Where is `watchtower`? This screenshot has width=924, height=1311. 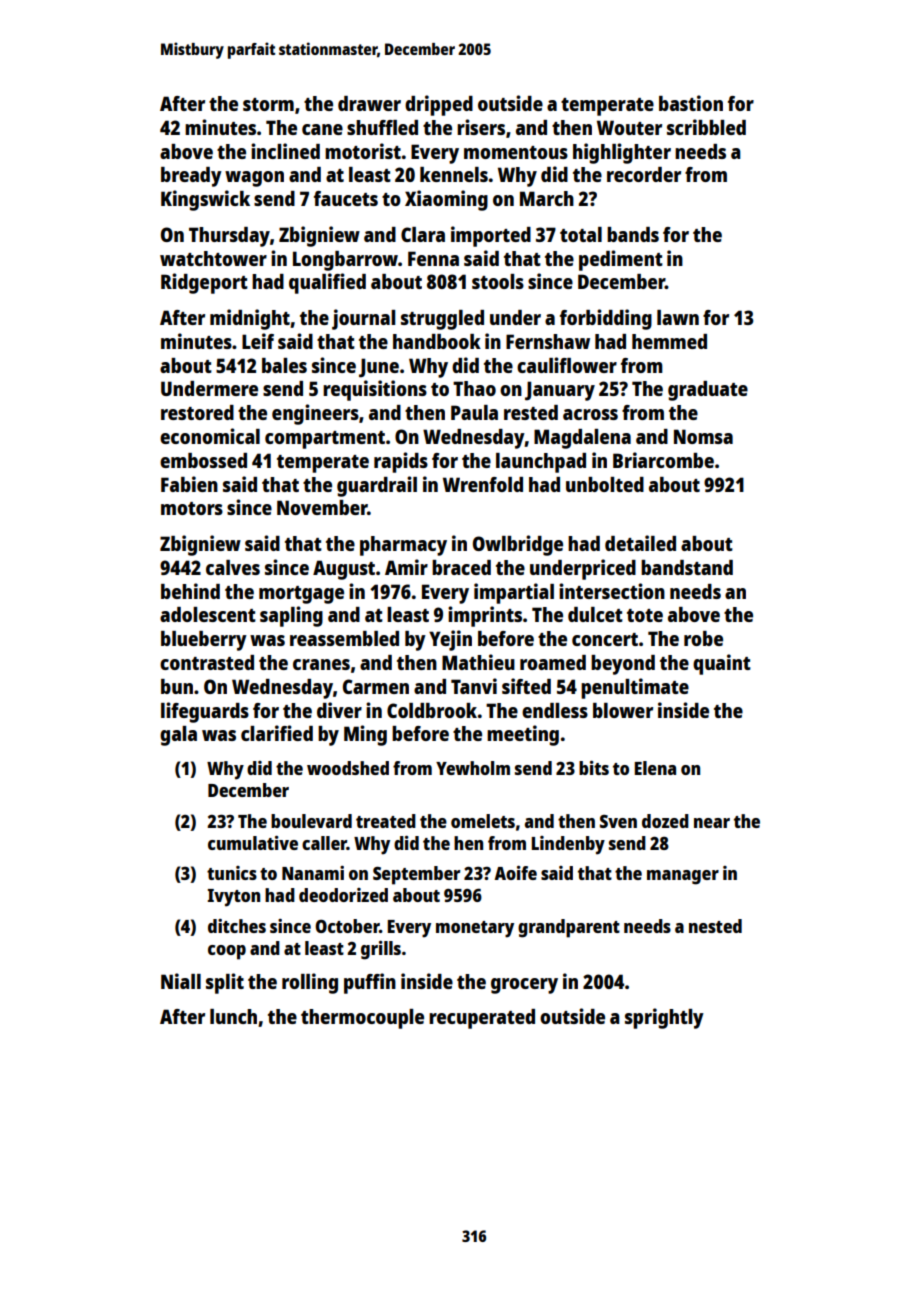
watchtower is located at coordinates (213, 258).
